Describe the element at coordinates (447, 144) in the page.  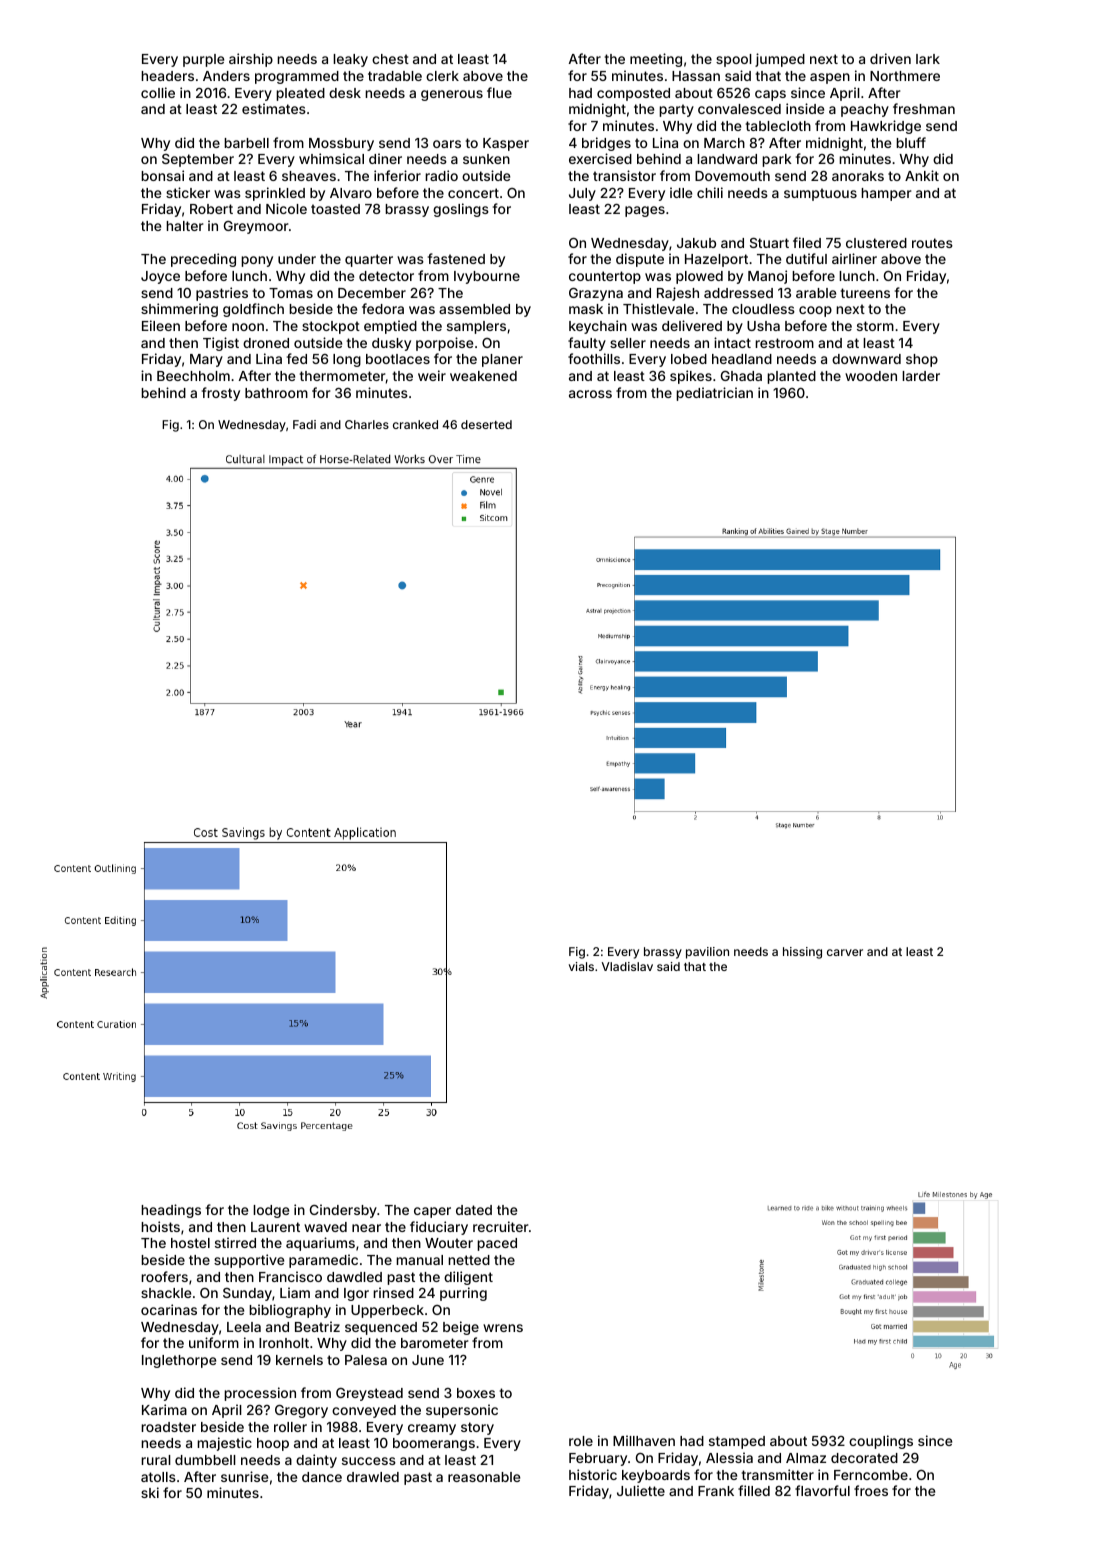
I see `oars` at that location.
